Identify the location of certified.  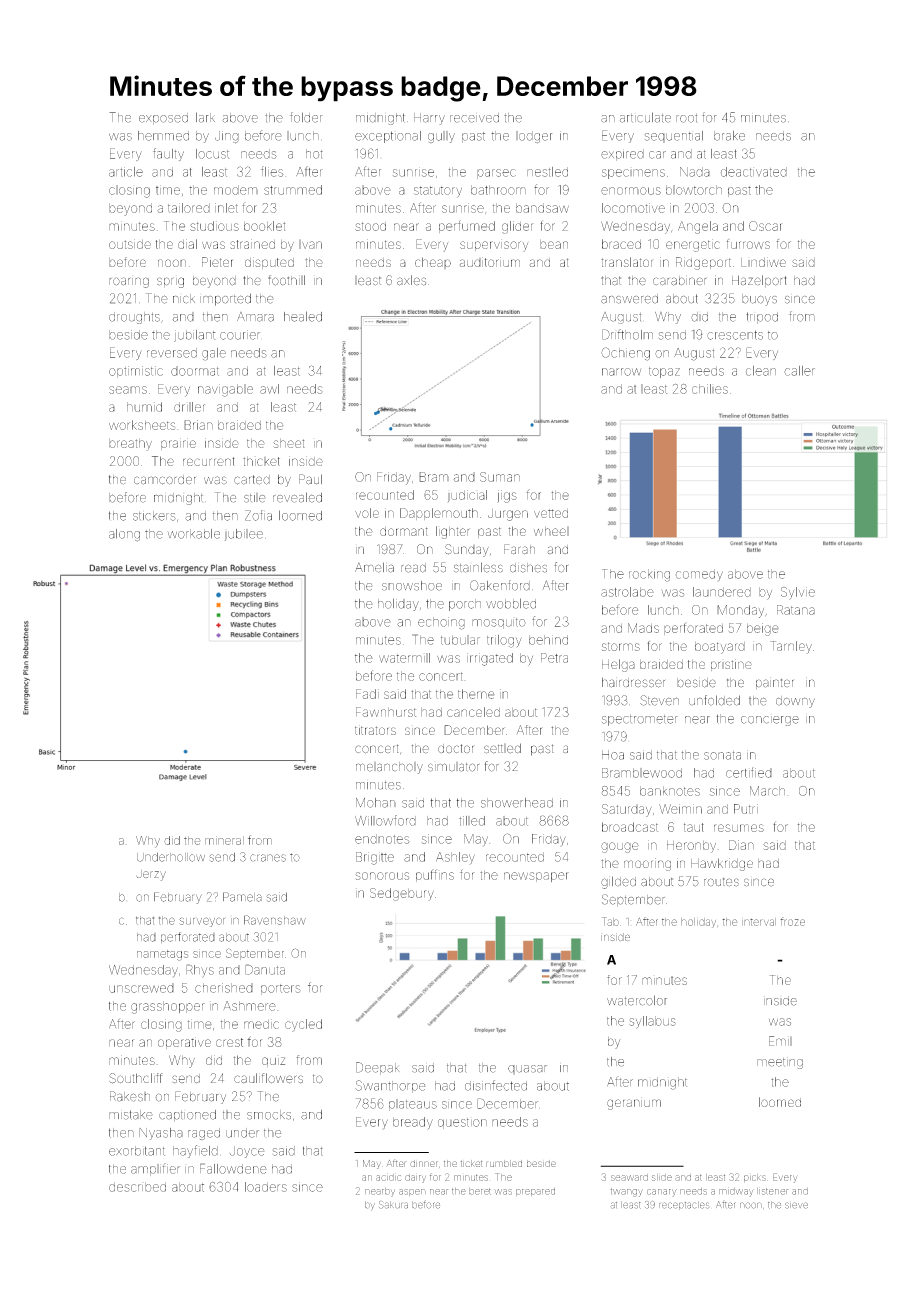
(749, 772).
